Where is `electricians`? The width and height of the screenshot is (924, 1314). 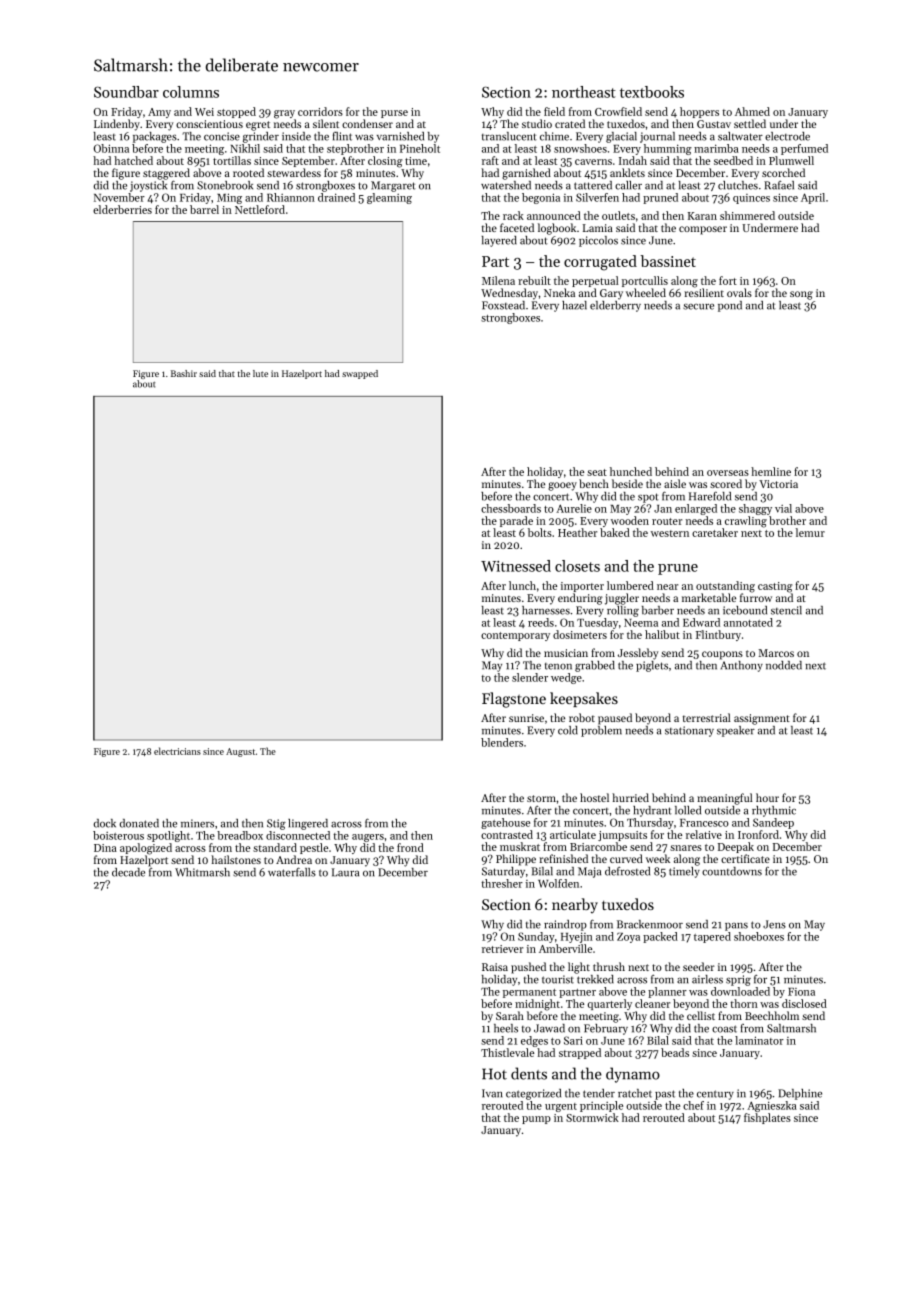 electricians is located at coordinates (177, 751).
